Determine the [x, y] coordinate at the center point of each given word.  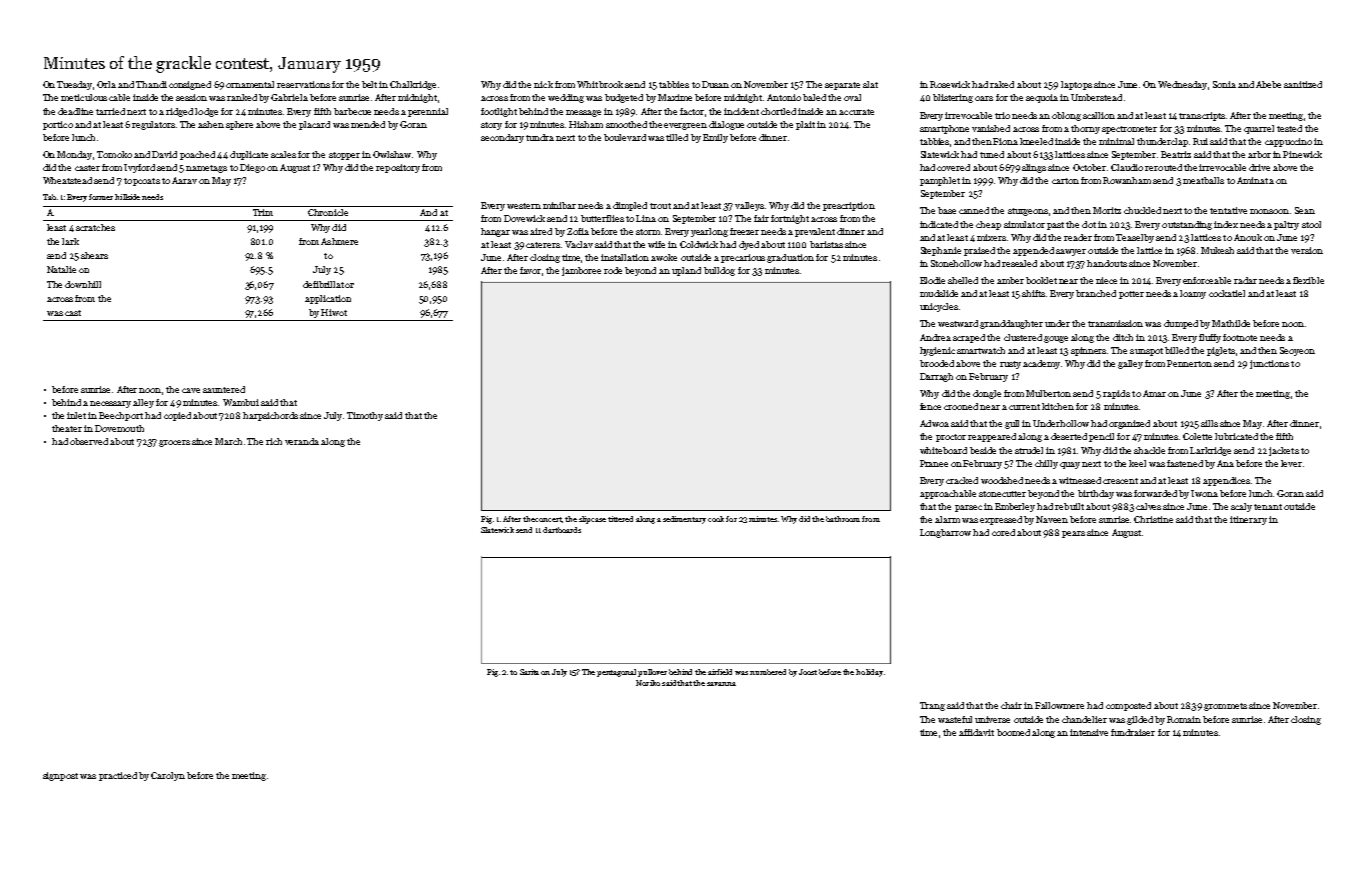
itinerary [1248, 520]
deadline [75, 111]
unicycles [939, 307]
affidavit [976, 732]
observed [89, 441]
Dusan [715, 84]
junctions [1269, 364]
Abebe [1268, 84]
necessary [110, 404]
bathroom [843, 519]
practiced [118, 776]
